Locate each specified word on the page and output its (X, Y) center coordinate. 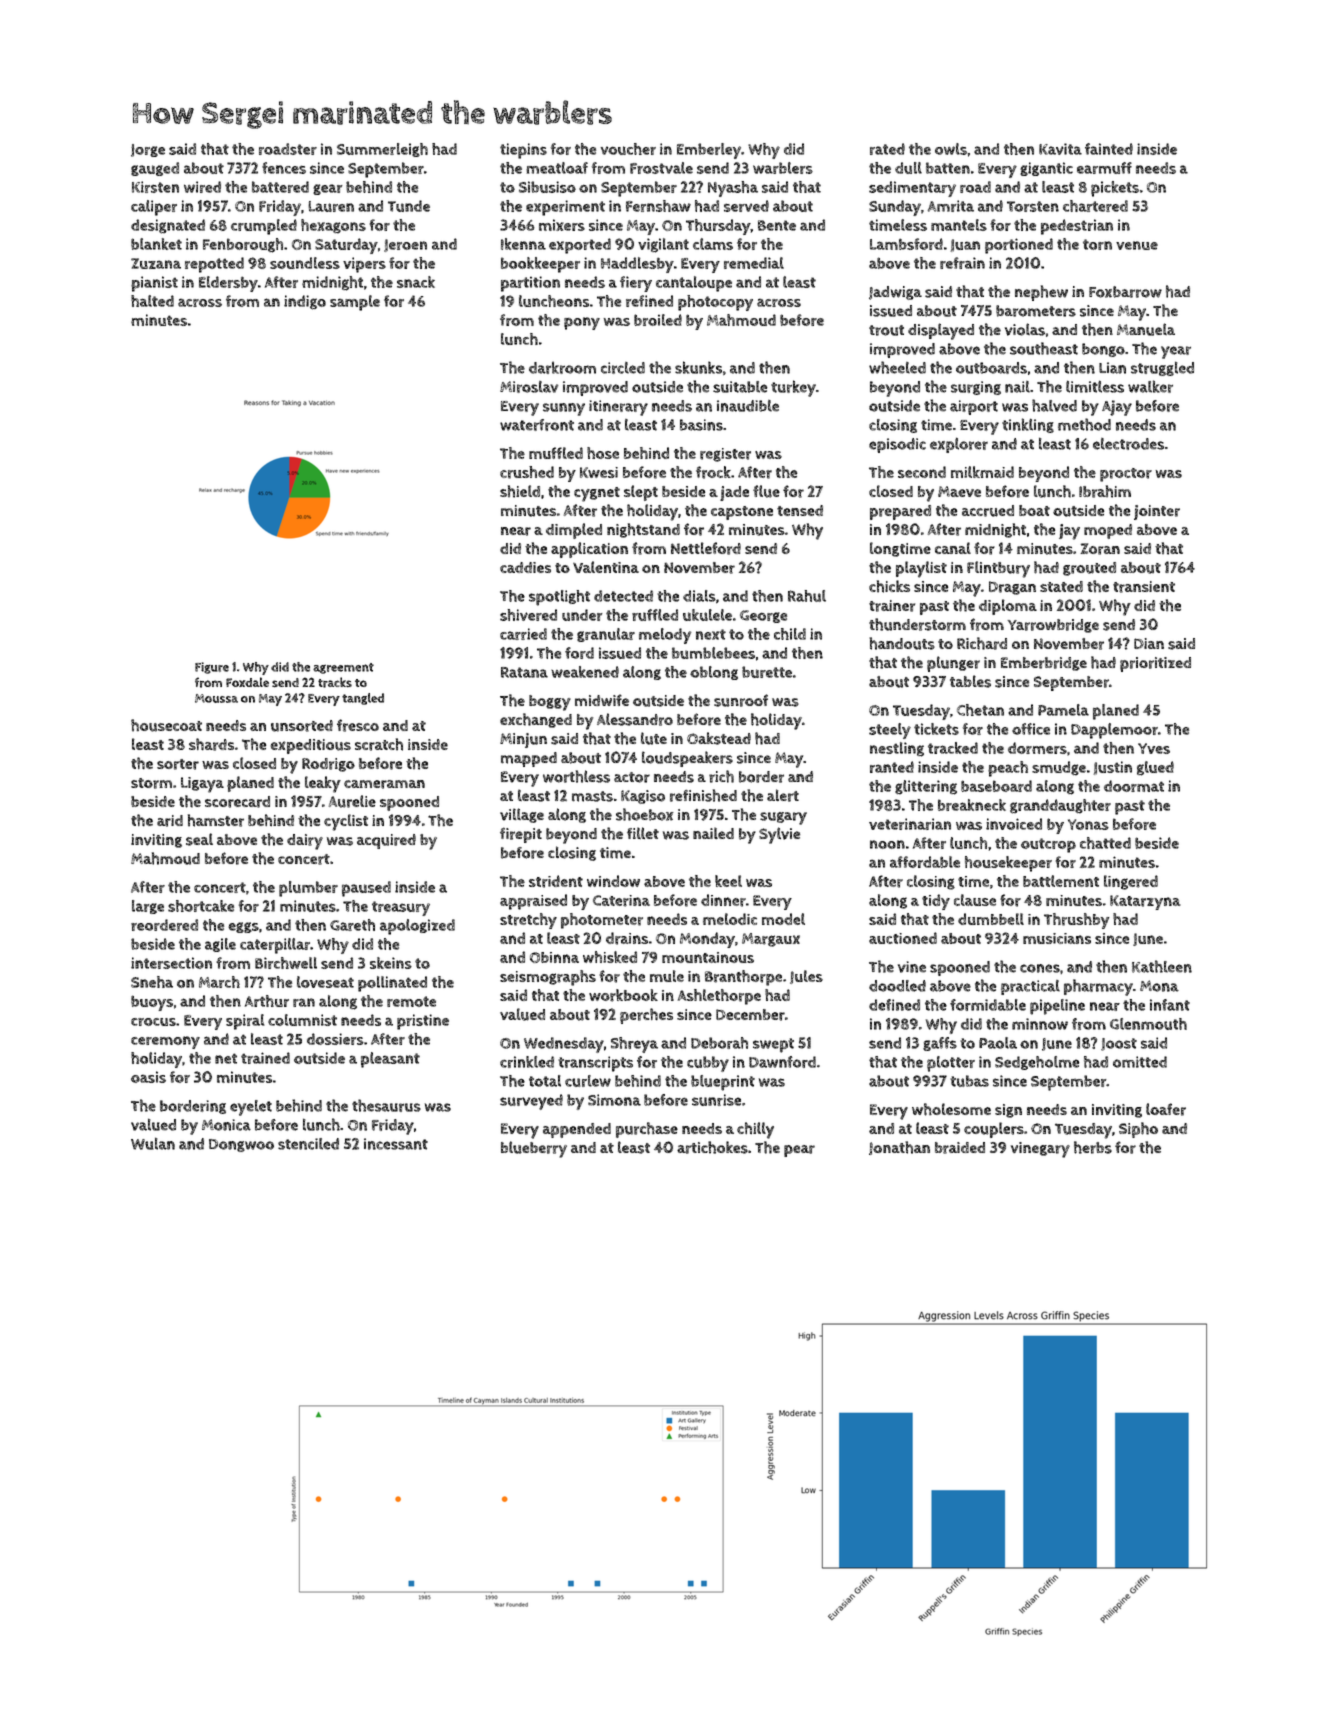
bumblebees (713, 653)
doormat (1134, 786)
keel (728, 881)
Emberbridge (1044, 664)
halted (152, 301)
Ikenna (523, 244)
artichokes (712, 1147)
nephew (1041, 293)
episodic (897, 445)
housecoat (166, 725)
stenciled (308, 1144)
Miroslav (529, 387)
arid (170, 821)
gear (328, 189)
